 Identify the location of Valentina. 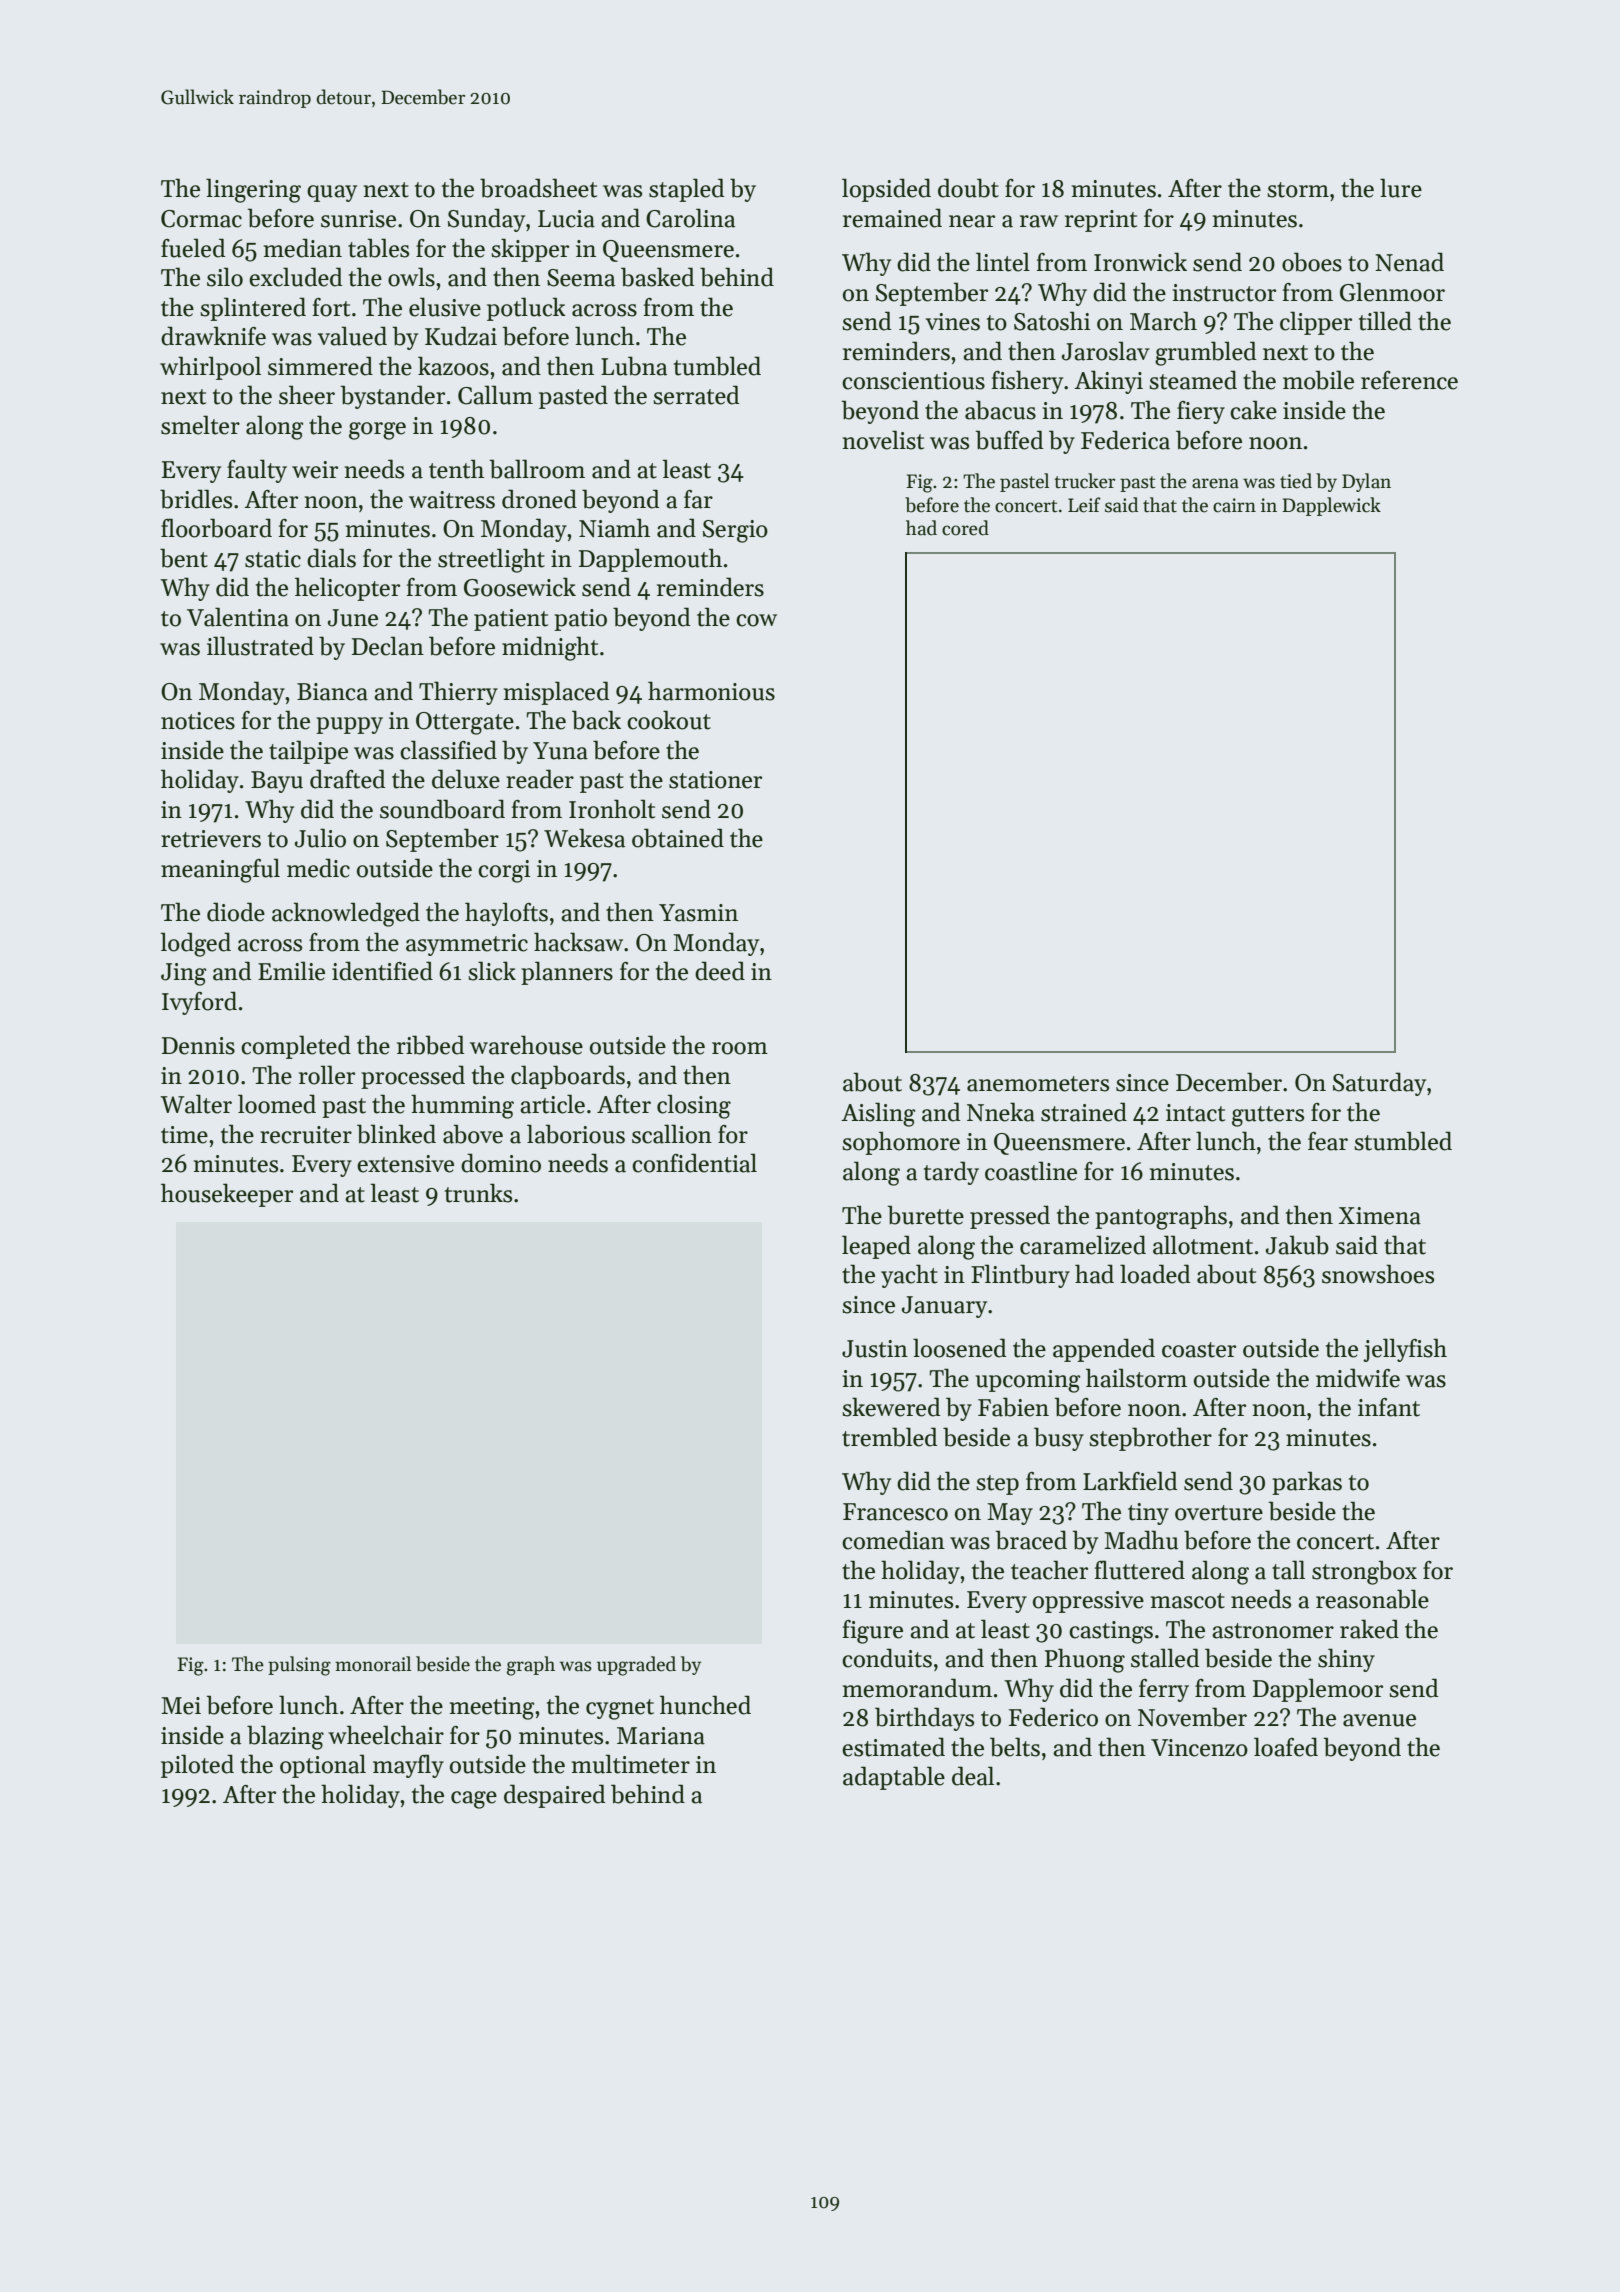
(238, 617).
